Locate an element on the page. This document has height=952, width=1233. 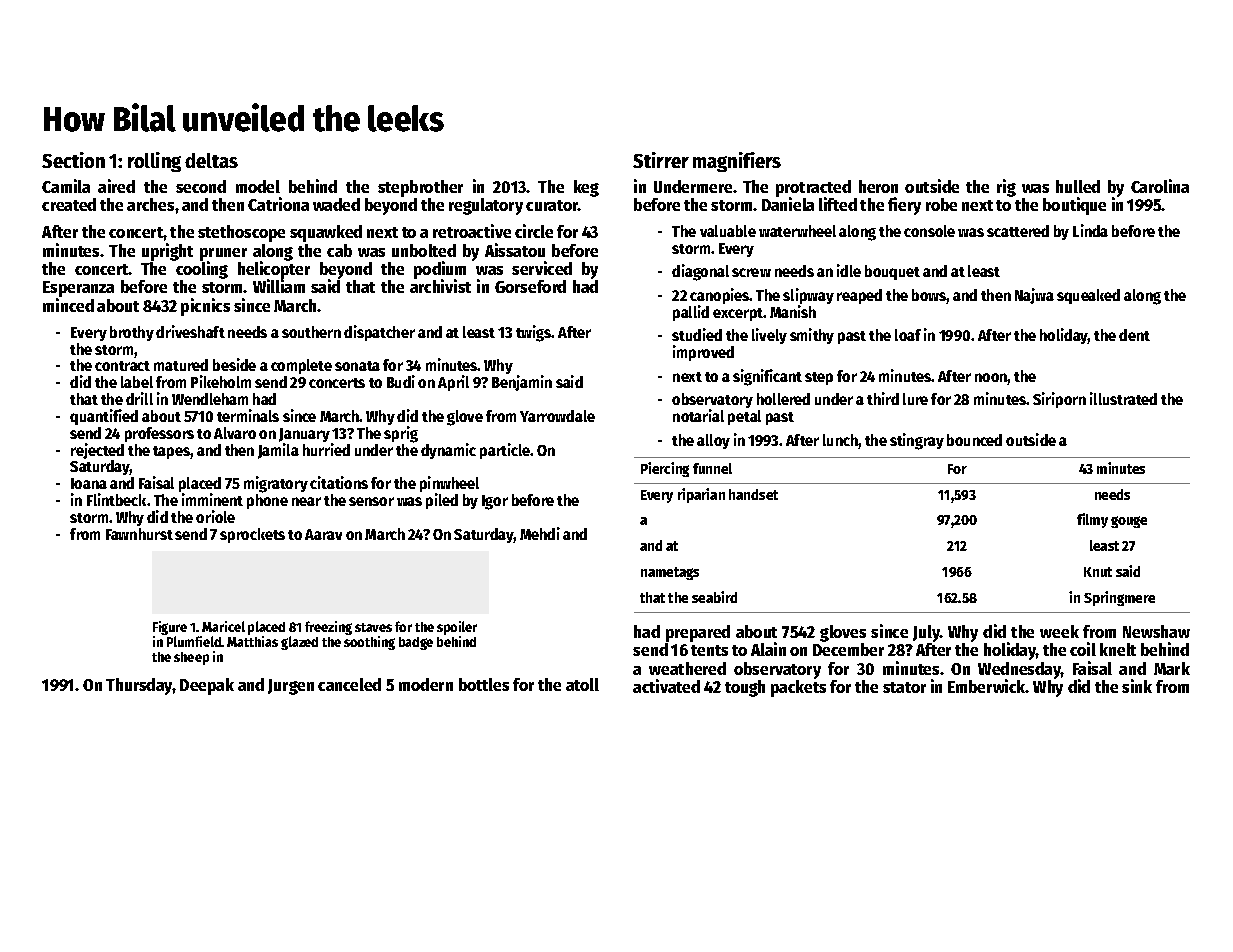
magnifiers is located at coordinates (737, 162).
